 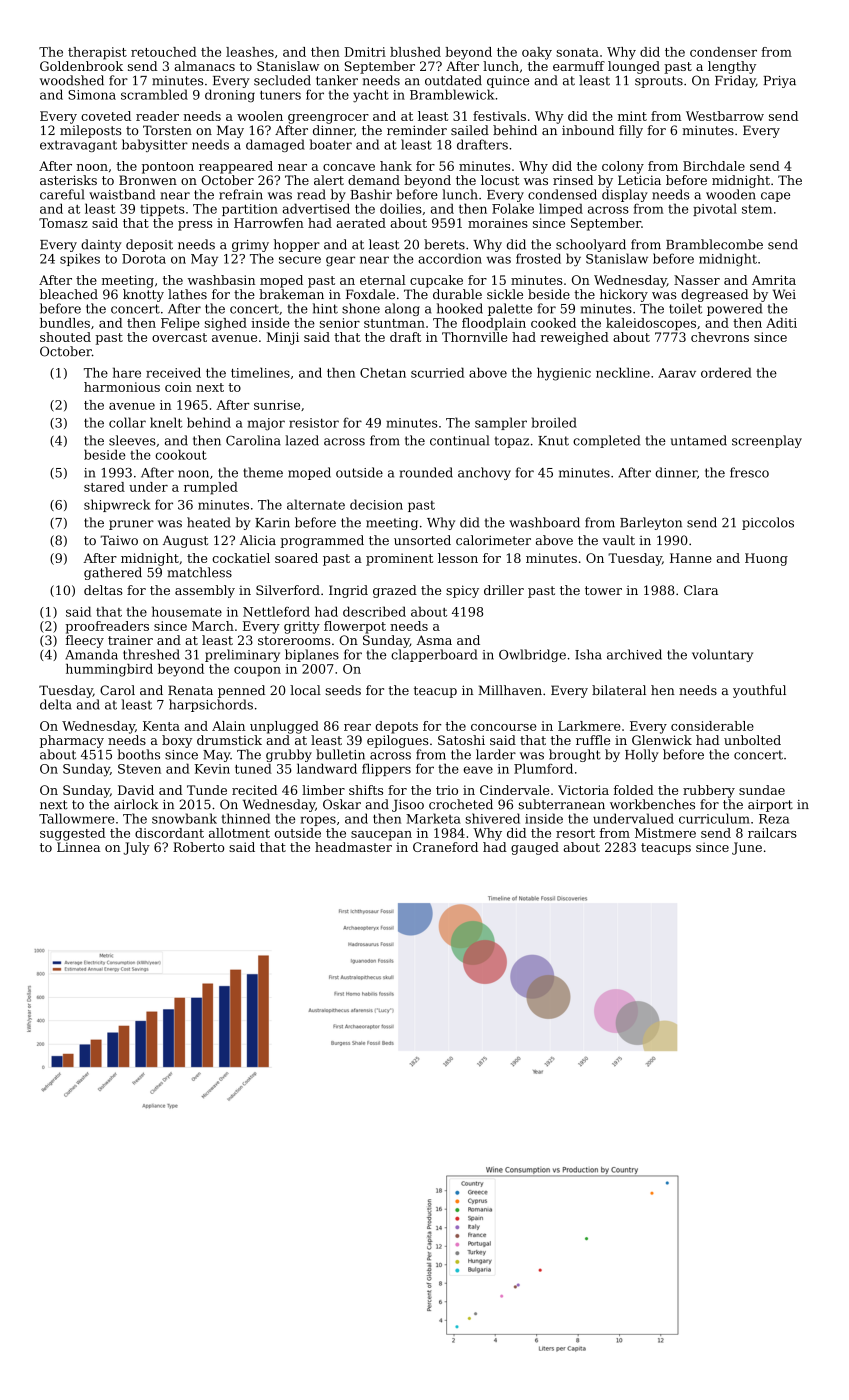 What do you see at coordinates (168, 168) in the screenshot?
I see `pontoon` at bounding box center [168, 168].
